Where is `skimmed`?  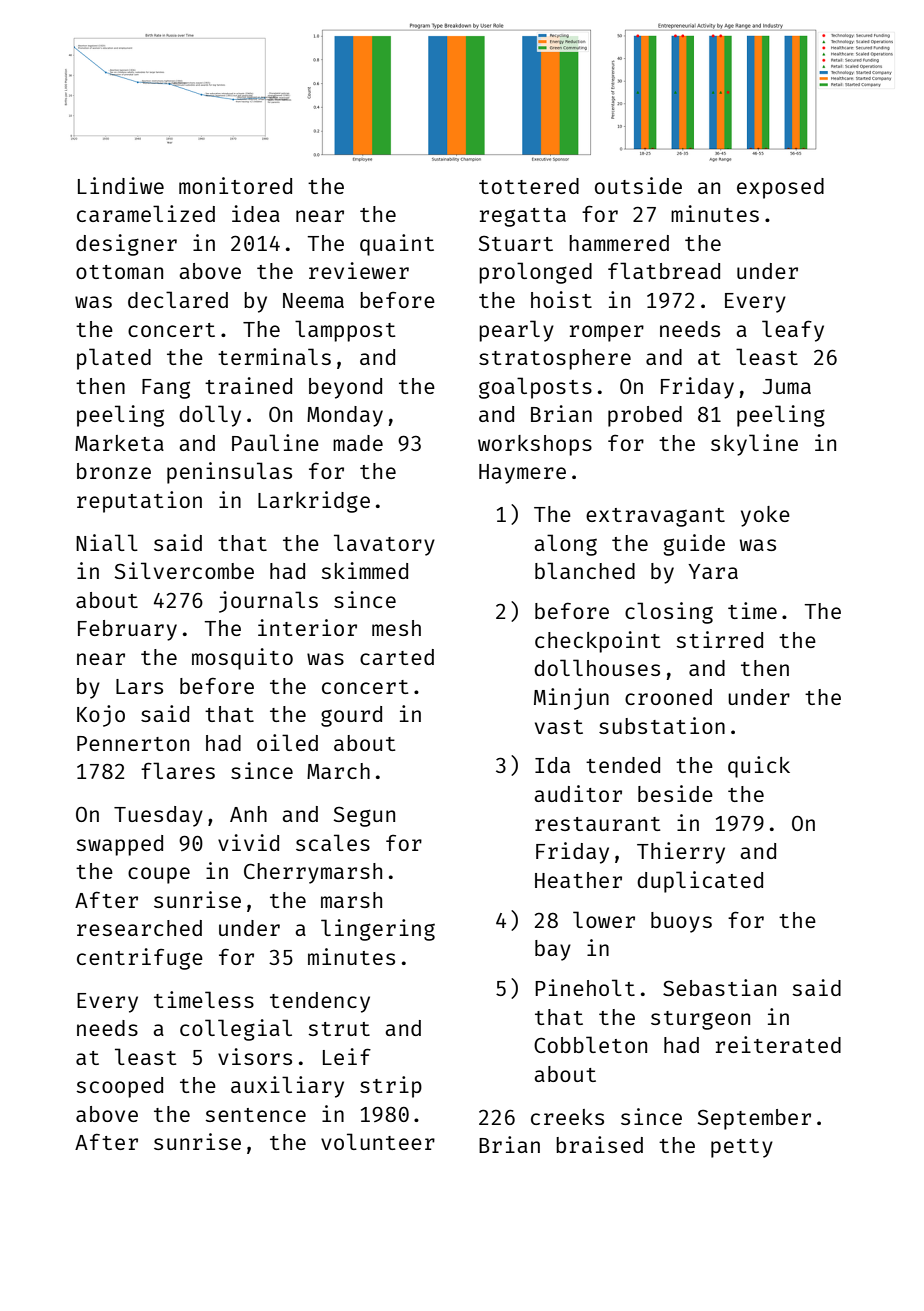
skimmed is located at coordinates (364, 570).
